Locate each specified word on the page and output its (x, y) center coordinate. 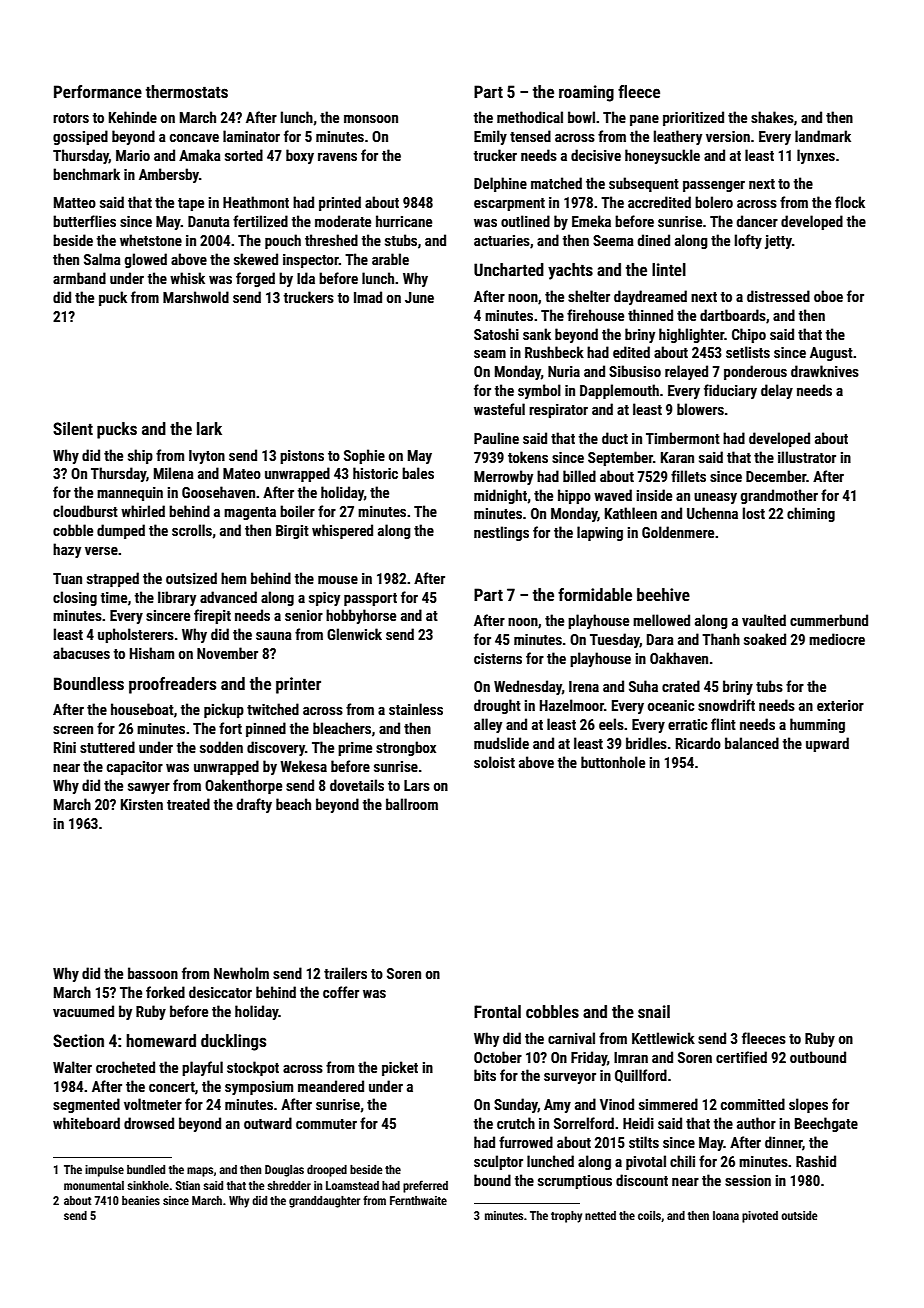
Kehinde (133, 117)
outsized (191, 578)
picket (400, 1068)
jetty (778, 242)
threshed (331, 240)
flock (850, 202)
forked (165, 992)
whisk (187, 278)
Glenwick (354, 634)
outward (268, 1123)
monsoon (371, 119)
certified (741, 1057)
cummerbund (829, 620)
